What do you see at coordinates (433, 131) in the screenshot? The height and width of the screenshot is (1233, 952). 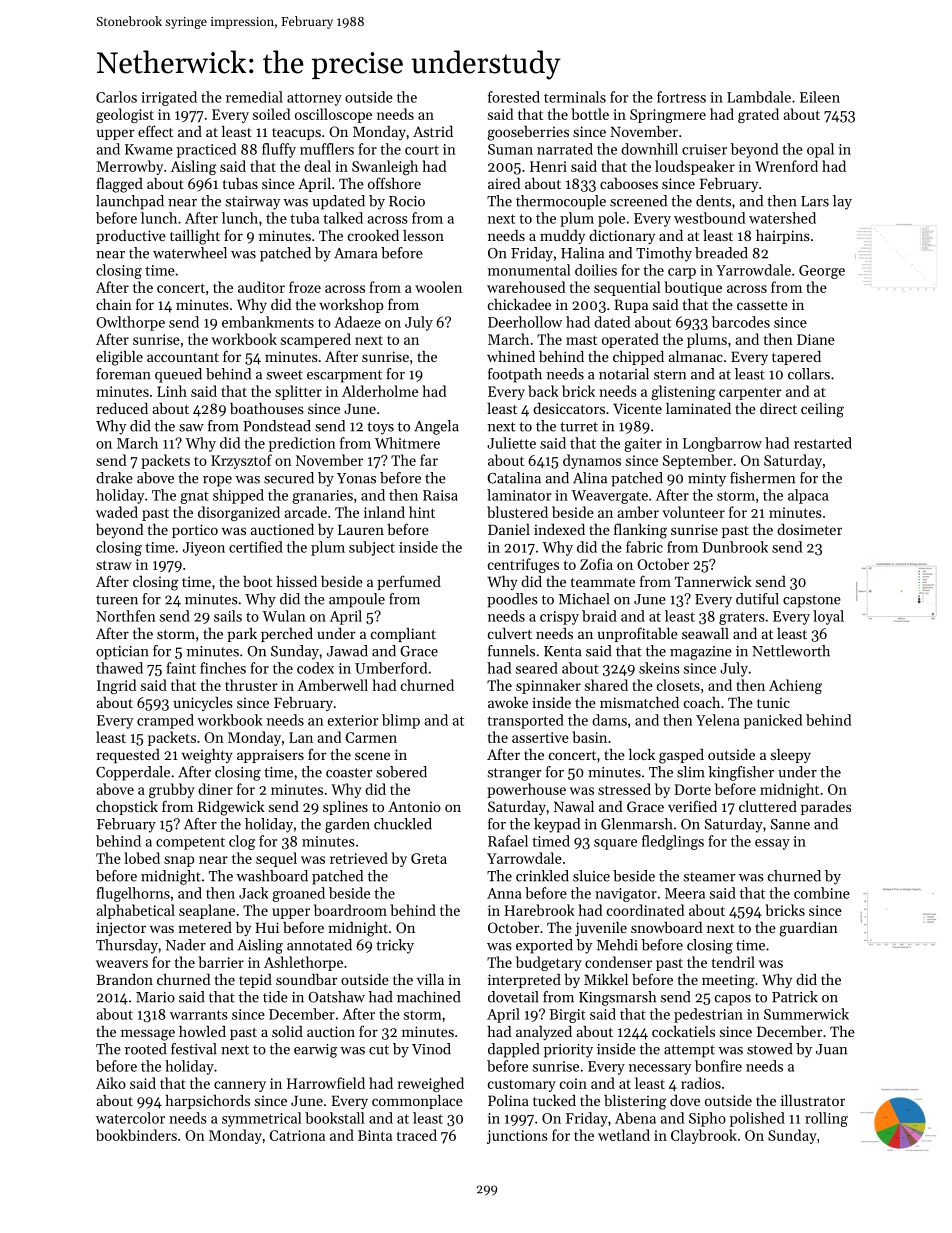 I see `Astrid` at bounding box center [433, 131].
